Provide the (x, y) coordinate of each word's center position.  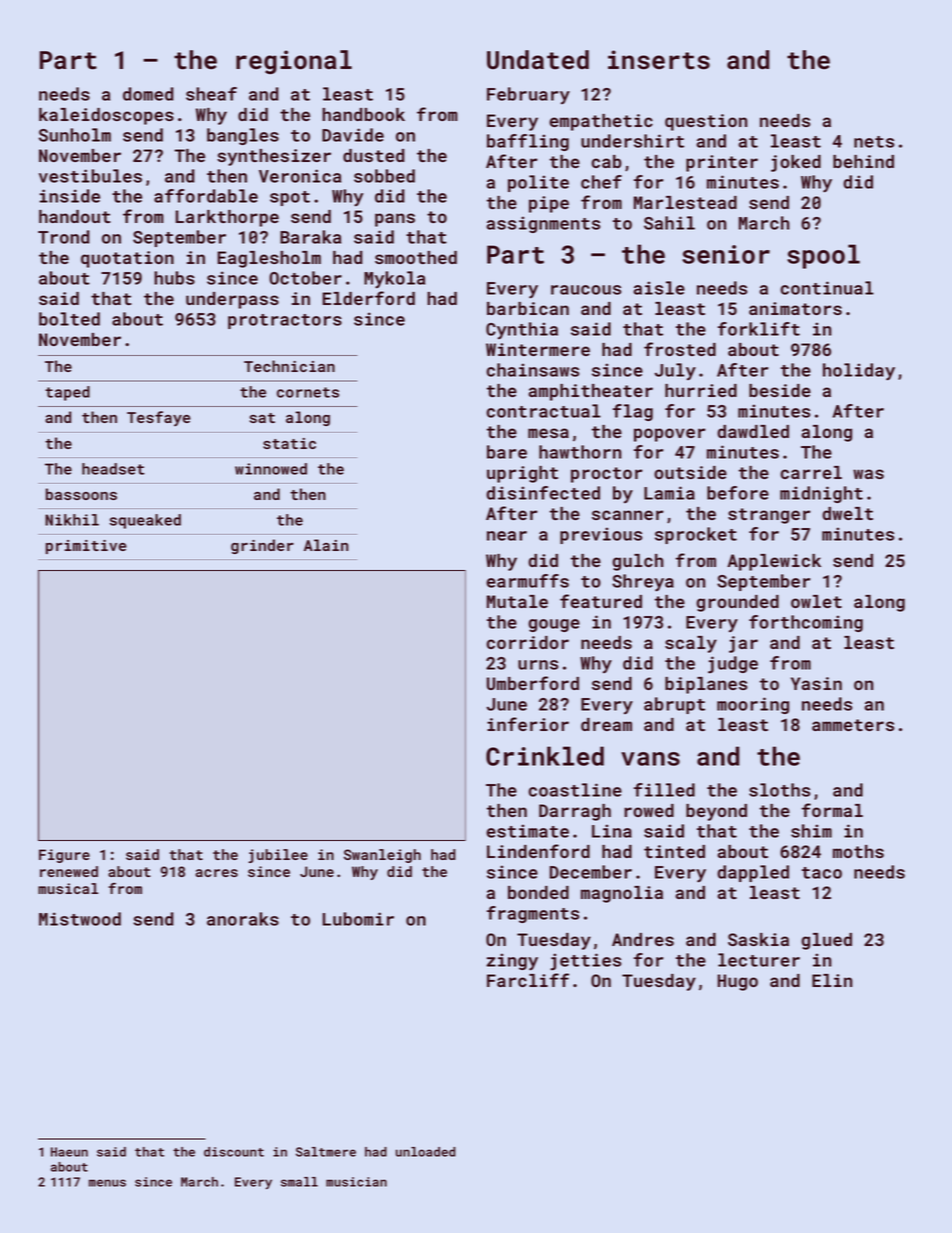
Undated (538, 60)
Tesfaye (159, 418)
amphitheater (590, 392)
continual (827, 288)
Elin (832, 980)
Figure (64, 856)
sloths (779, 790)
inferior (528, 724)
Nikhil (72, 520)
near (507, 536)
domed (148, 94)
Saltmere (326, 1152)
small (299, 1182)
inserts (659, 60)
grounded (737, 603)
